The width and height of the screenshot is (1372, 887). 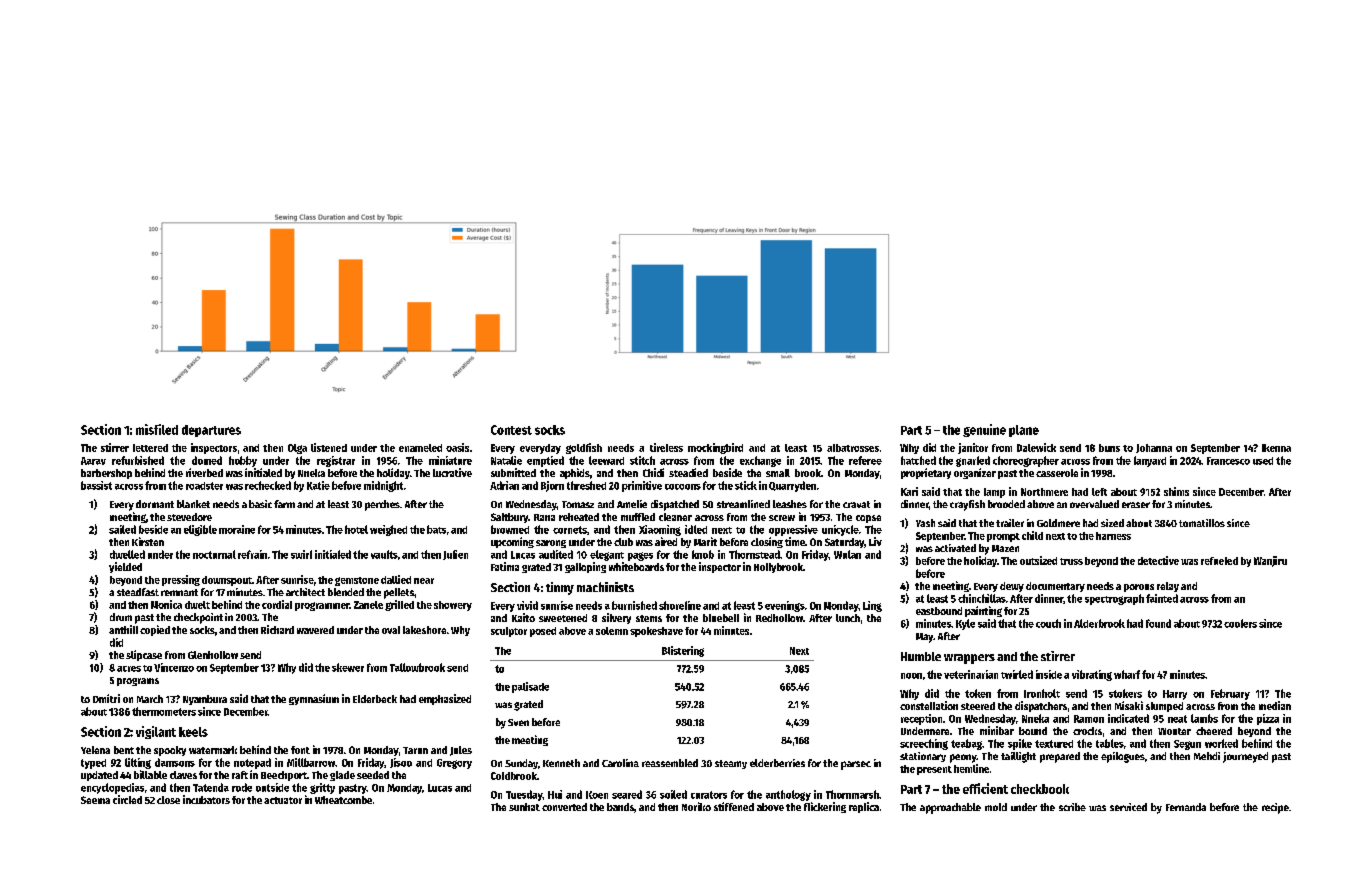 I want to click on wrappers, so click(x=969, y=659).
